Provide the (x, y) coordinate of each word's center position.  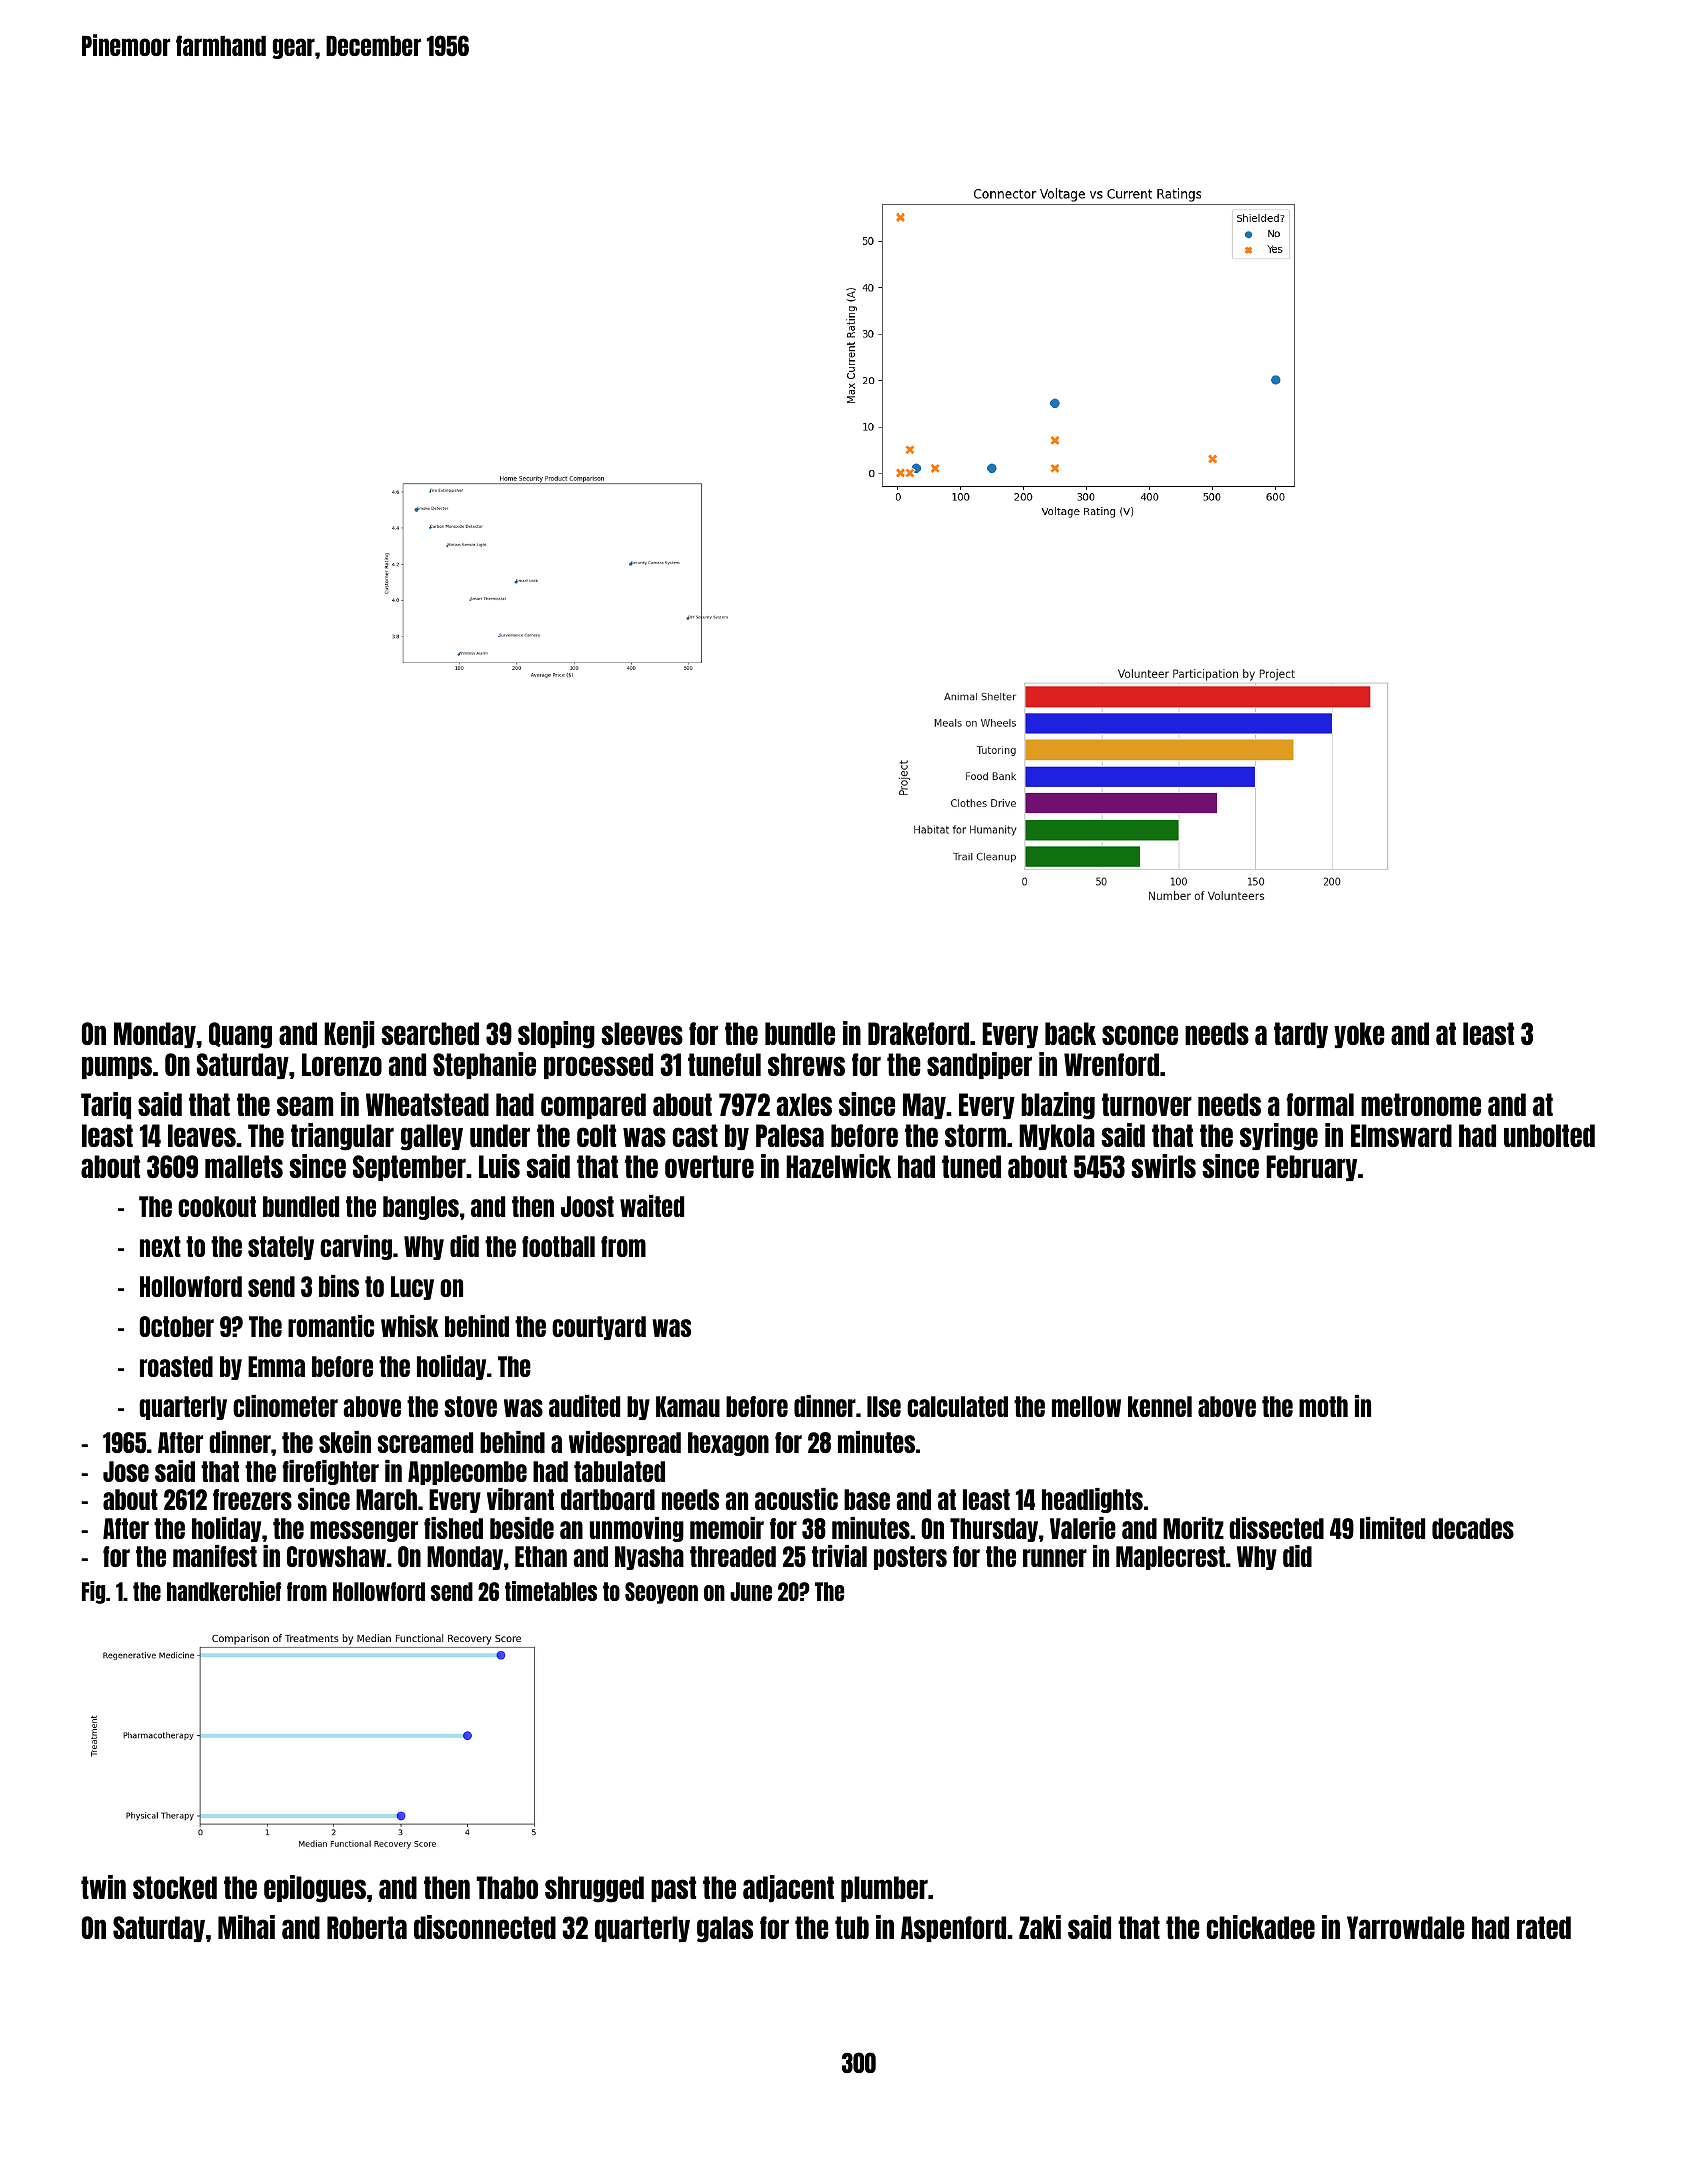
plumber (884, 1889)
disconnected (485, 1927)
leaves (202, 1135)
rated (1544, 1927)
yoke (1359, 1035)
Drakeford (918, 1033)
